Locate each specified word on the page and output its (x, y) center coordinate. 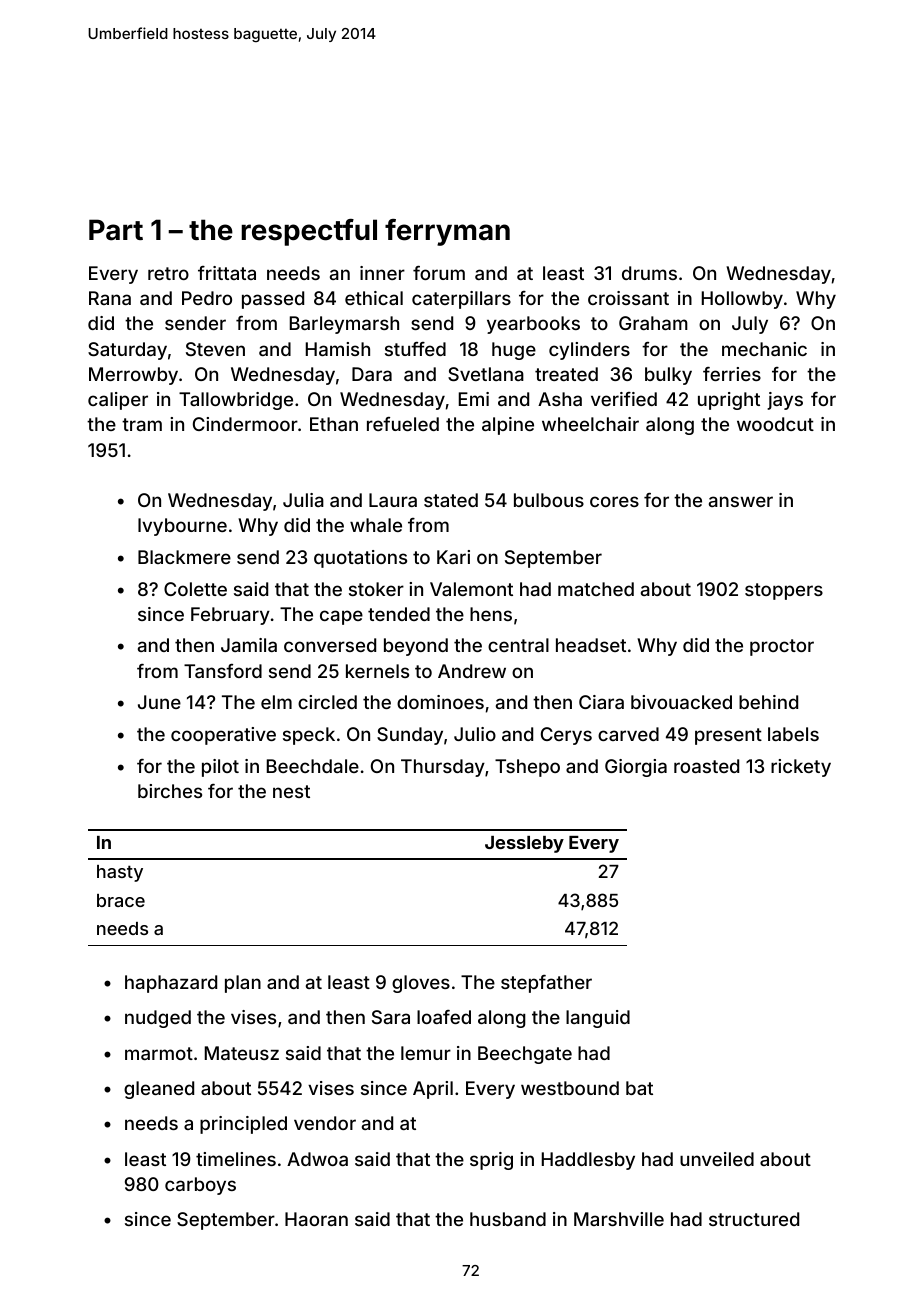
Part (116, 230)
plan (243, 984)
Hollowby (742, 300)
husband (508, 1219)
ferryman (447, 232)
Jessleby (524, 844)
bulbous (549, 500)
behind (768, 702)
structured (754, 1219)
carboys (200, 1186)
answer (741, 501)
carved (628, 734)
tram (142, 424)
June (159, 702)
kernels (377, 671)
